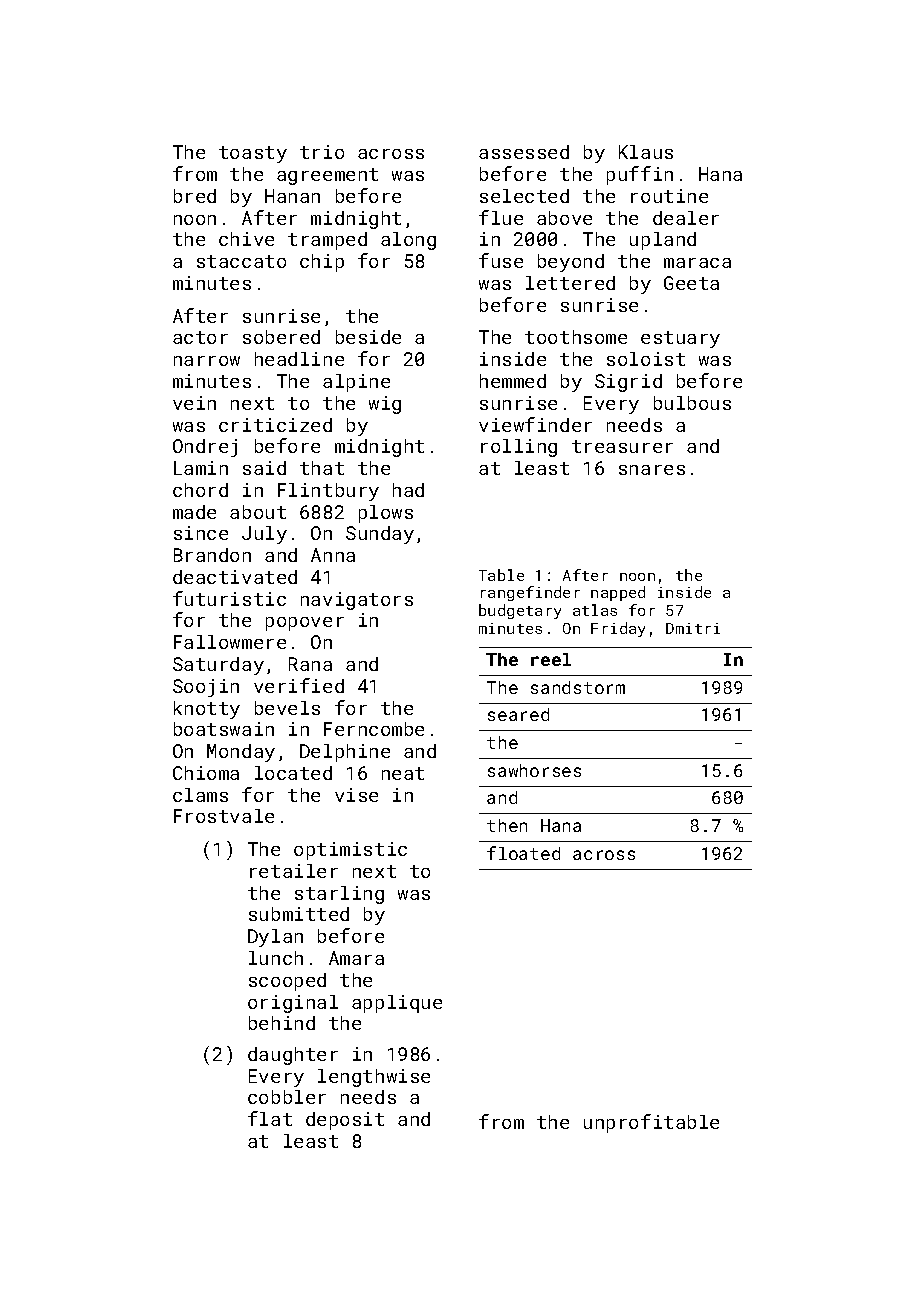 The width and height of the page is (924, 1311). I want to click on sawhorses, so click(534, 770).
